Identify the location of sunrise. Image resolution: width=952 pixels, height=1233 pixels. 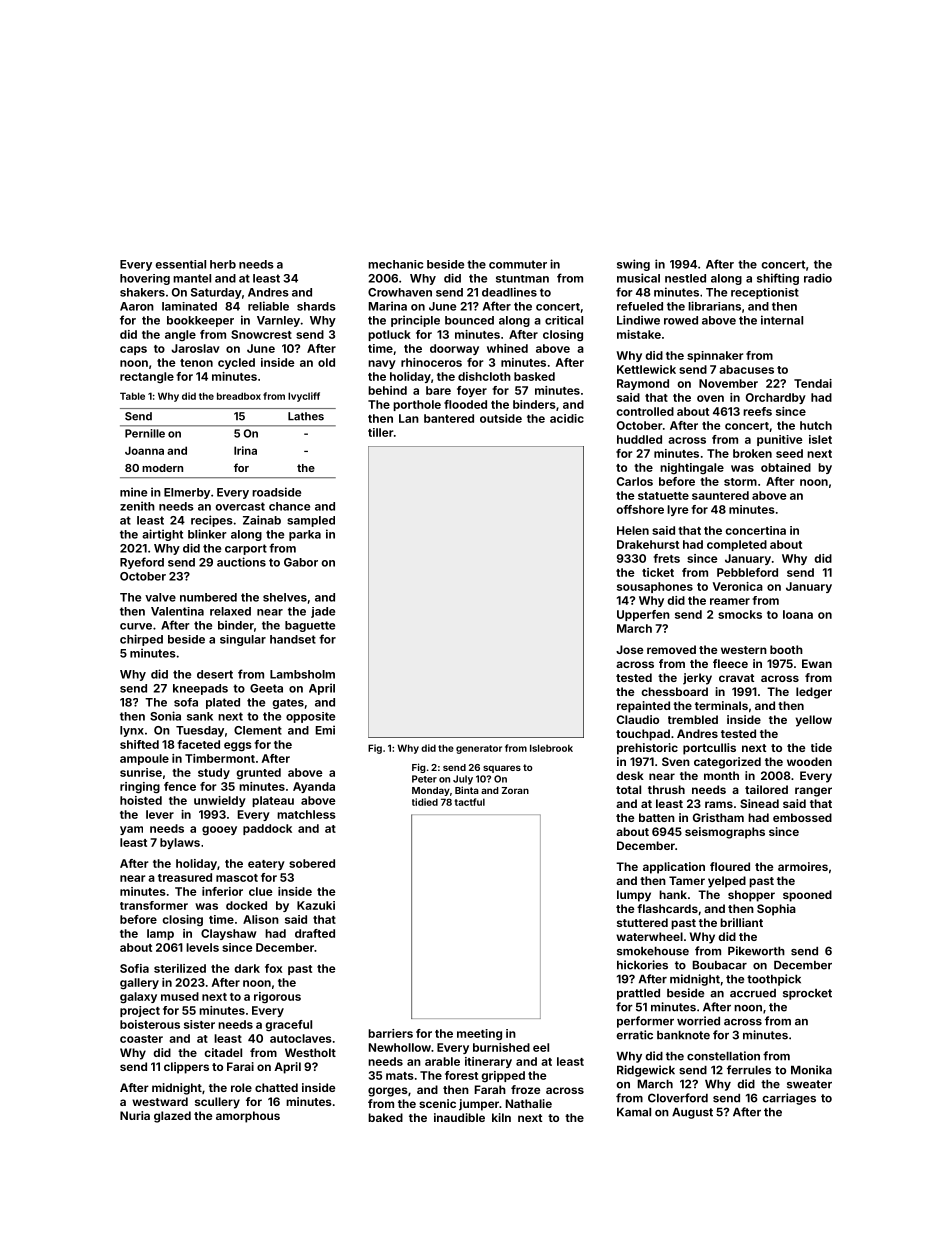
(141, 772).
